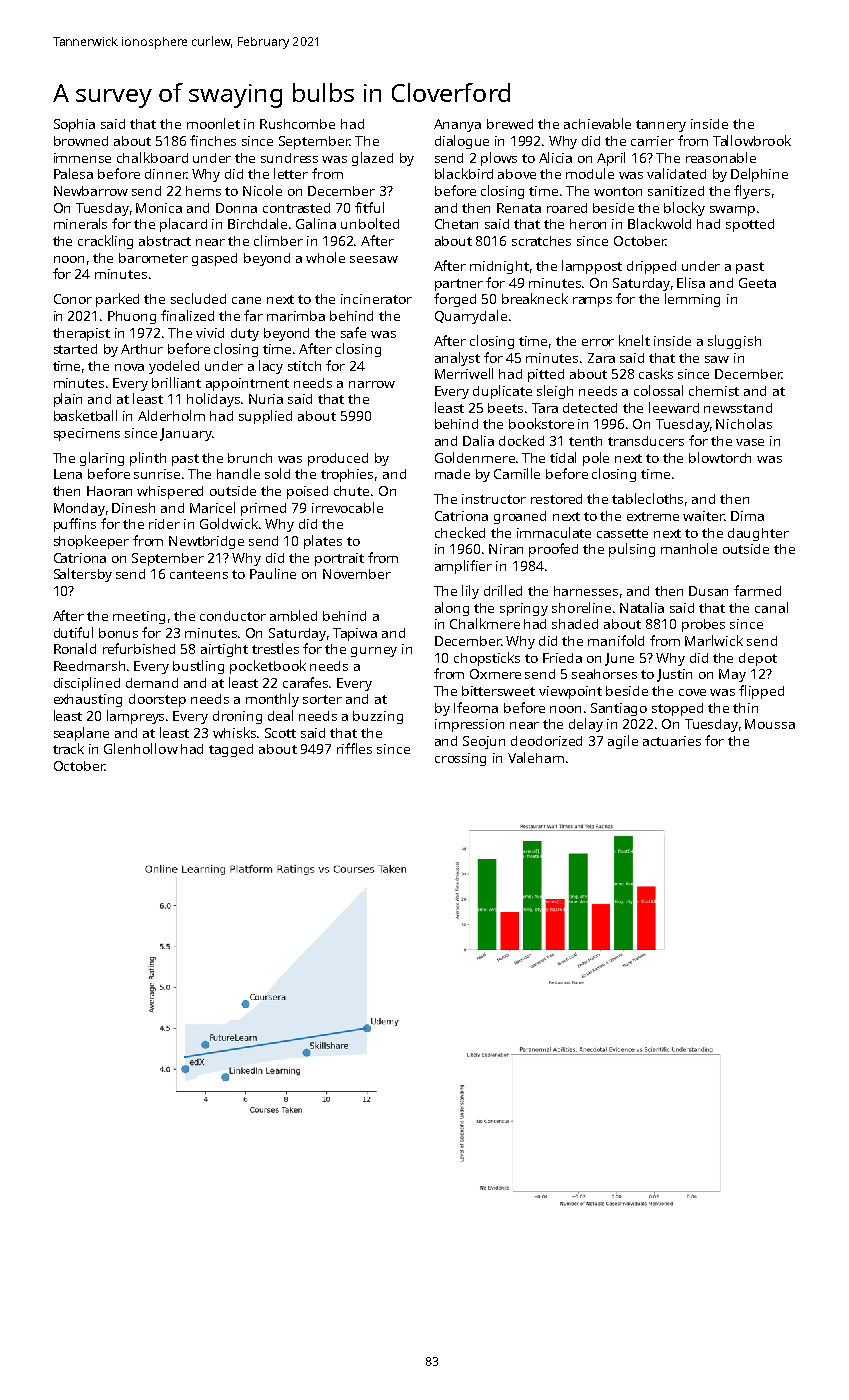 The height and width of the screenshot is (1400, 849). Describe the element at coordinates (68, 400) in the screenshot. I see `plain` at that location.
